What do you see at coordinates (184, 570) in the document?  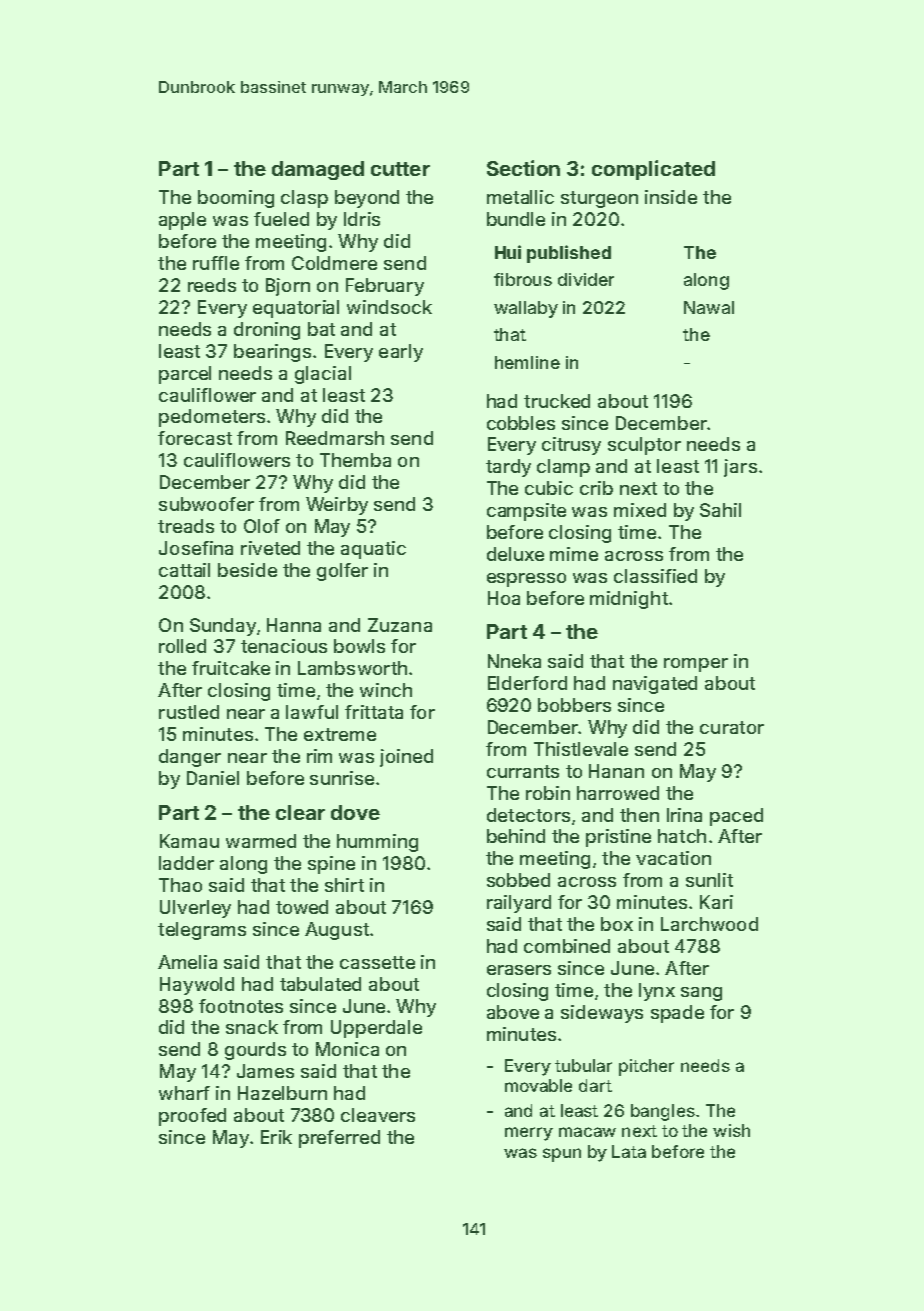 I see `cattail` at bounding box center [184, 570].
